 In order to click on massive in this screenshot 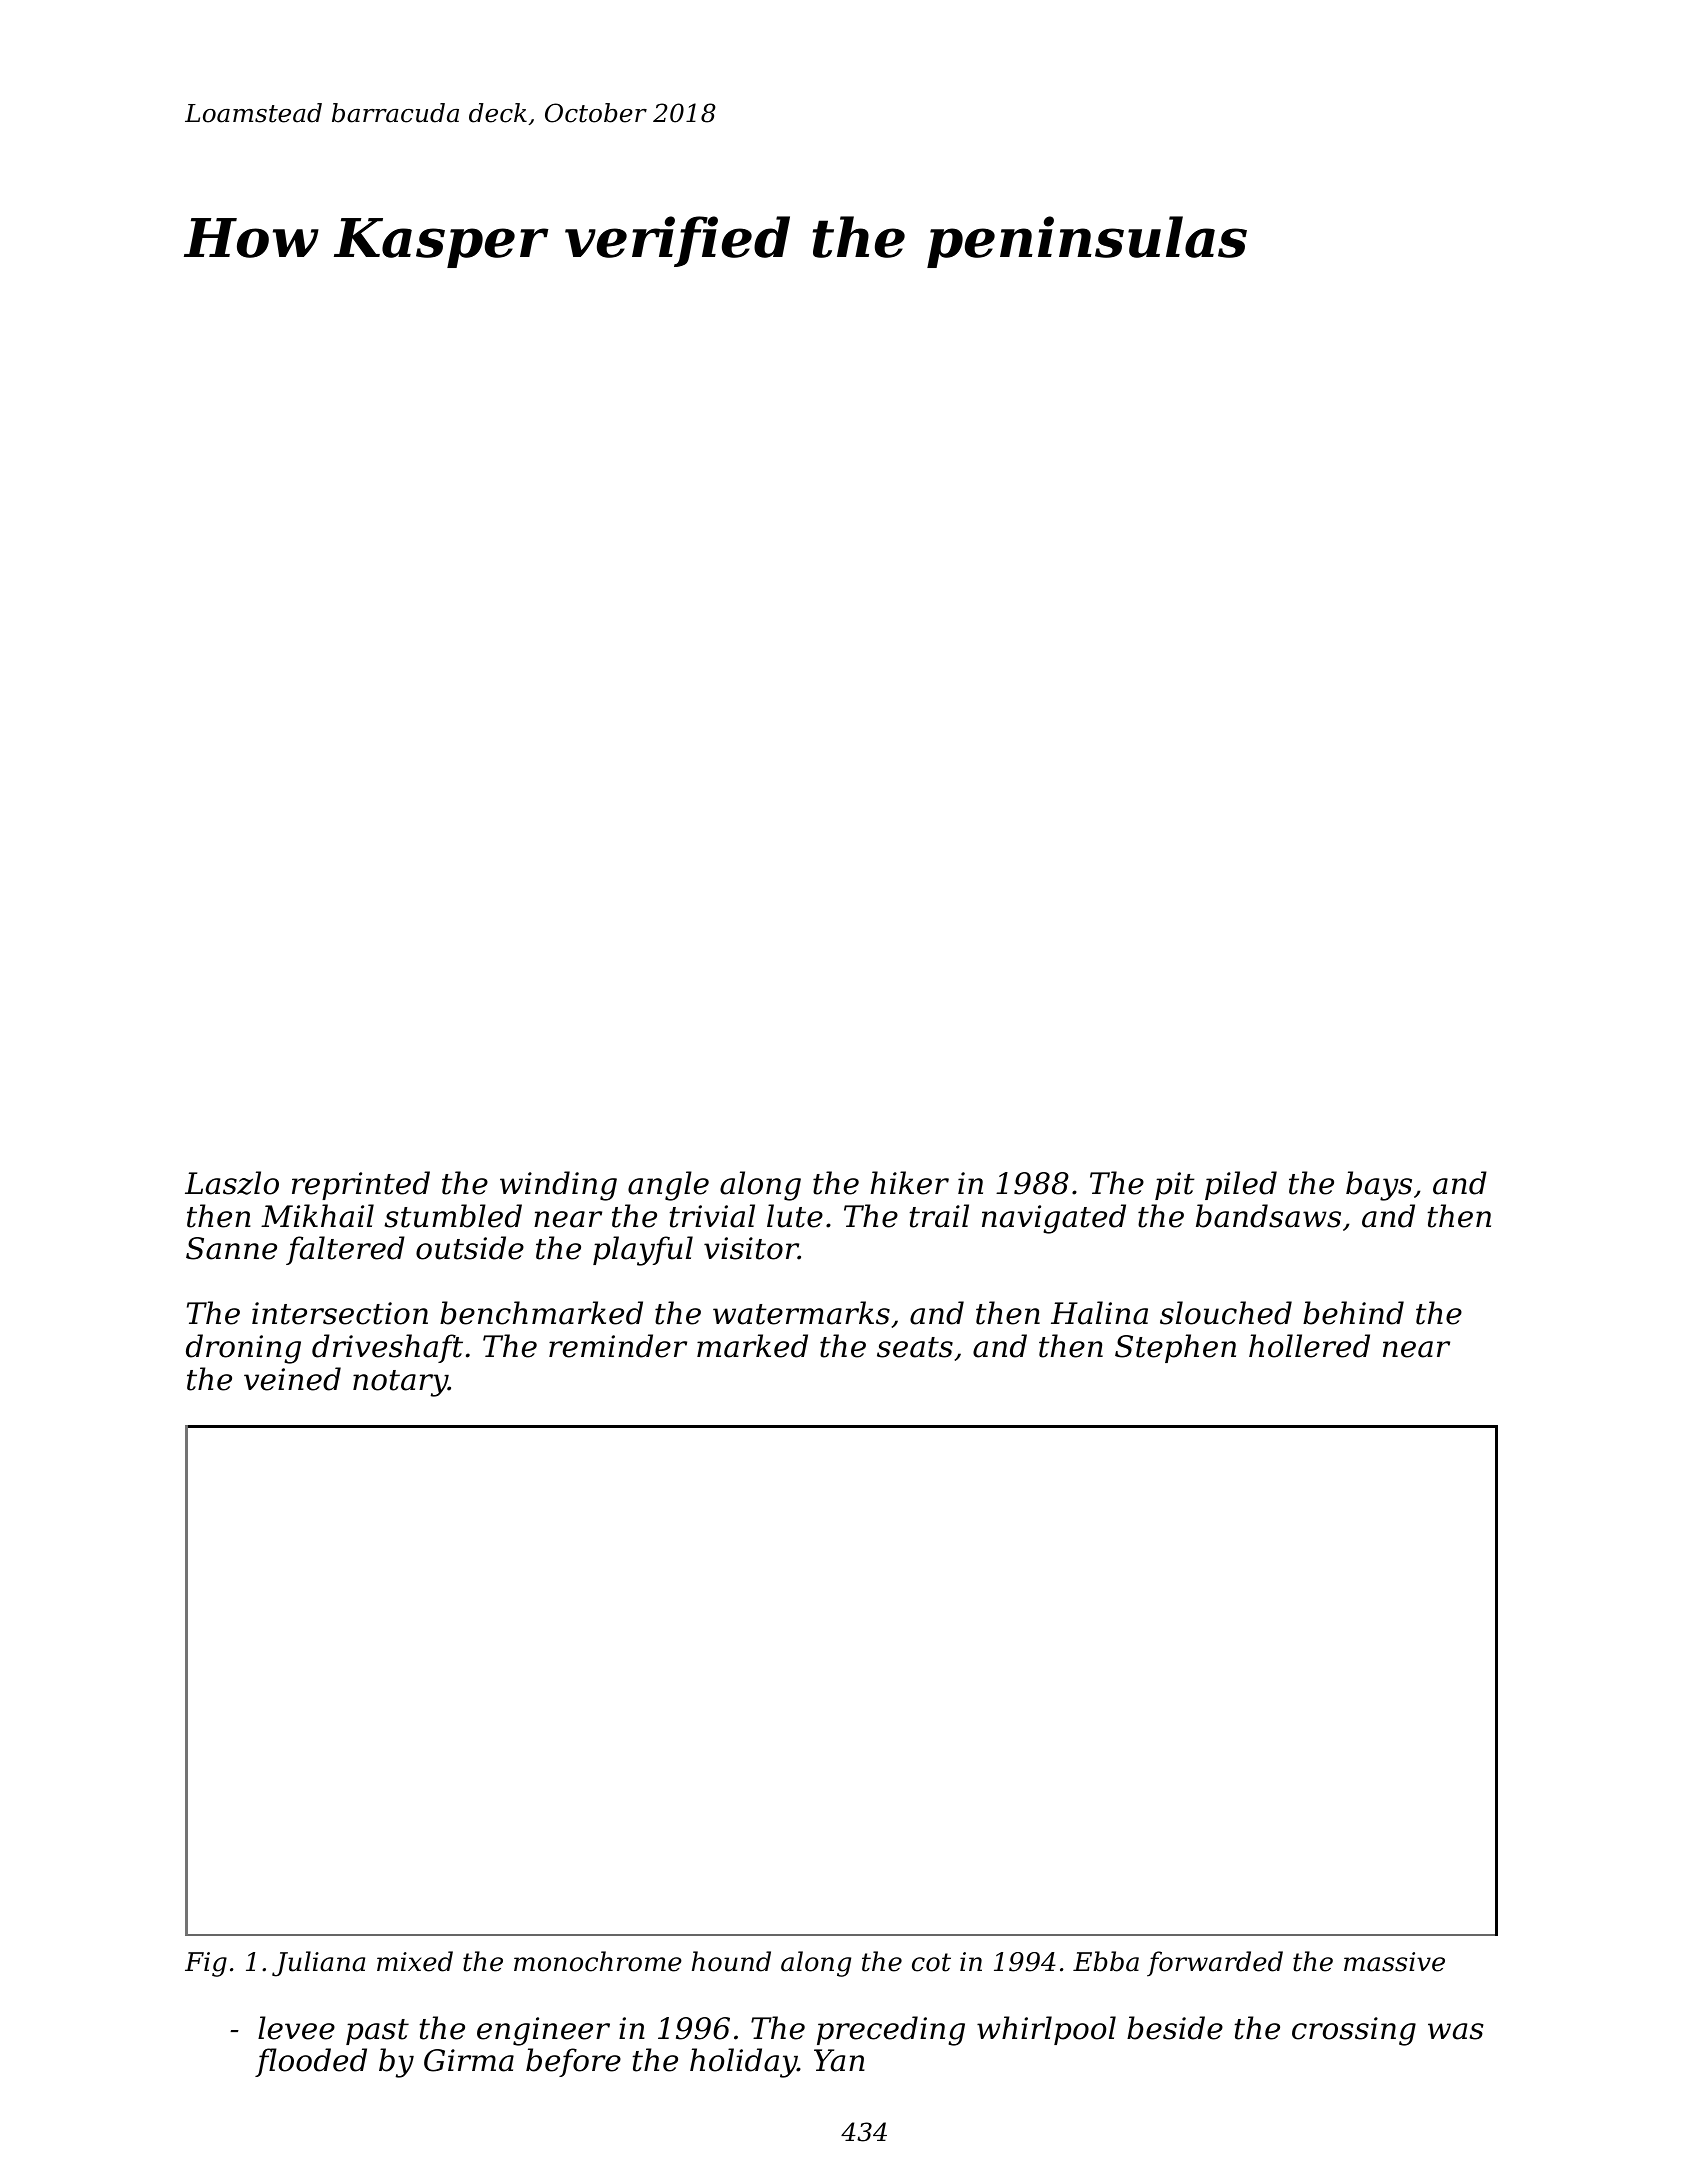, I will do `click(1394, 1962)`.
